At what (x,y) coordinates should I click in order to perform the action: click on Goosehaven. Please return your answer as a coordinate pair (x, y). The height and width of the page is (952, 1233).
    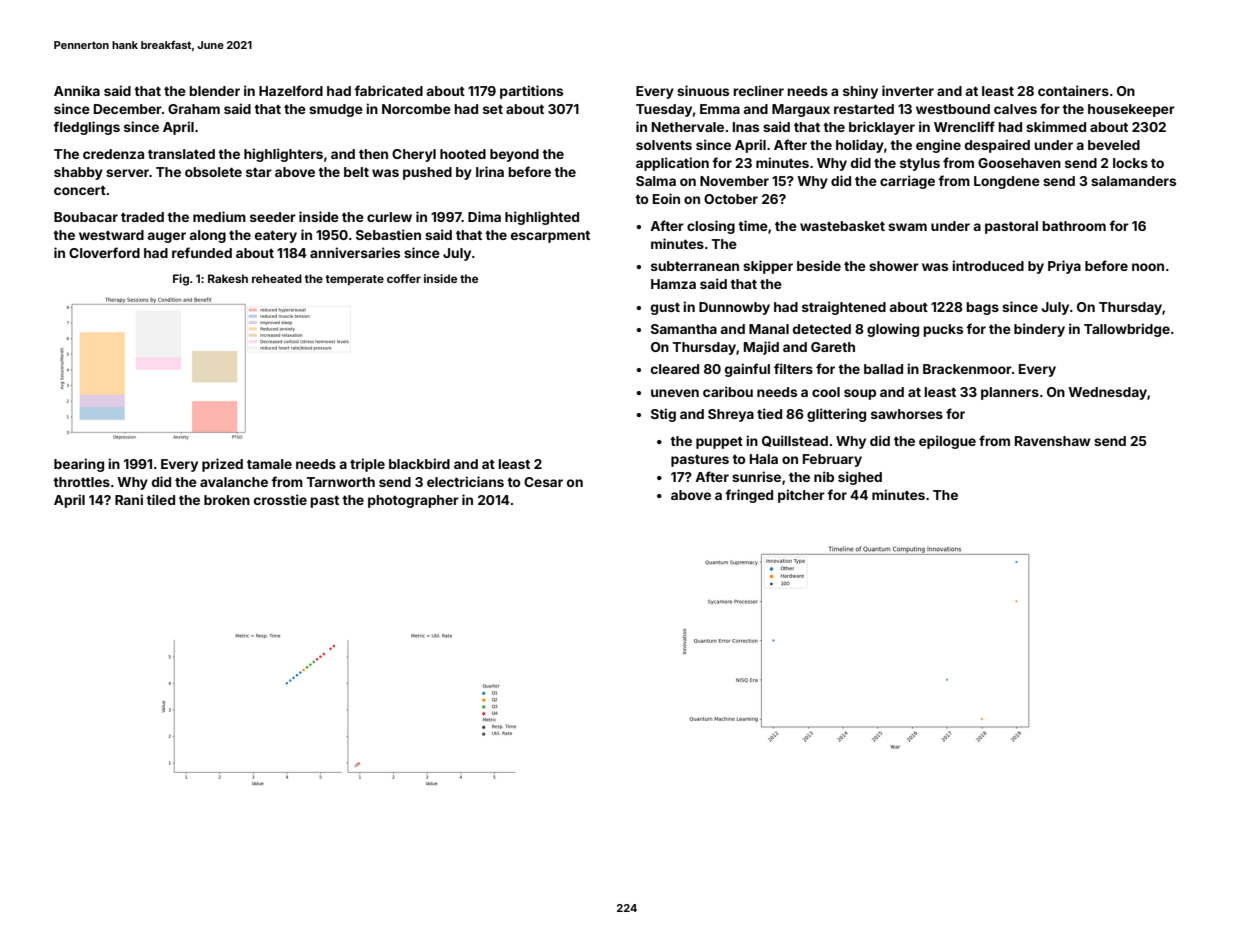
    Looking at the image, I should click on (1019, 163).
